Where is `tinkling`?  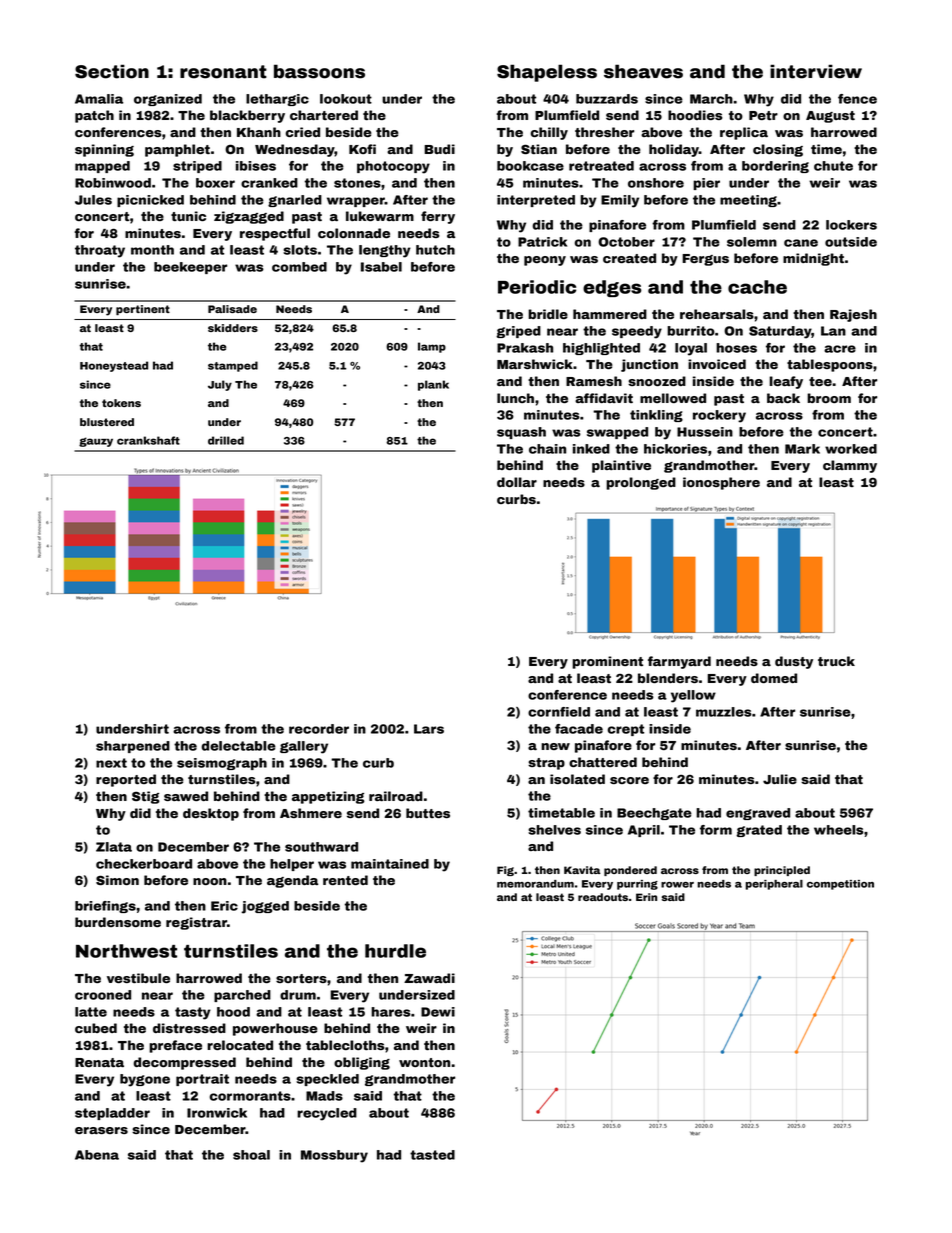 tinkling is located at coordinates (656, 416).
